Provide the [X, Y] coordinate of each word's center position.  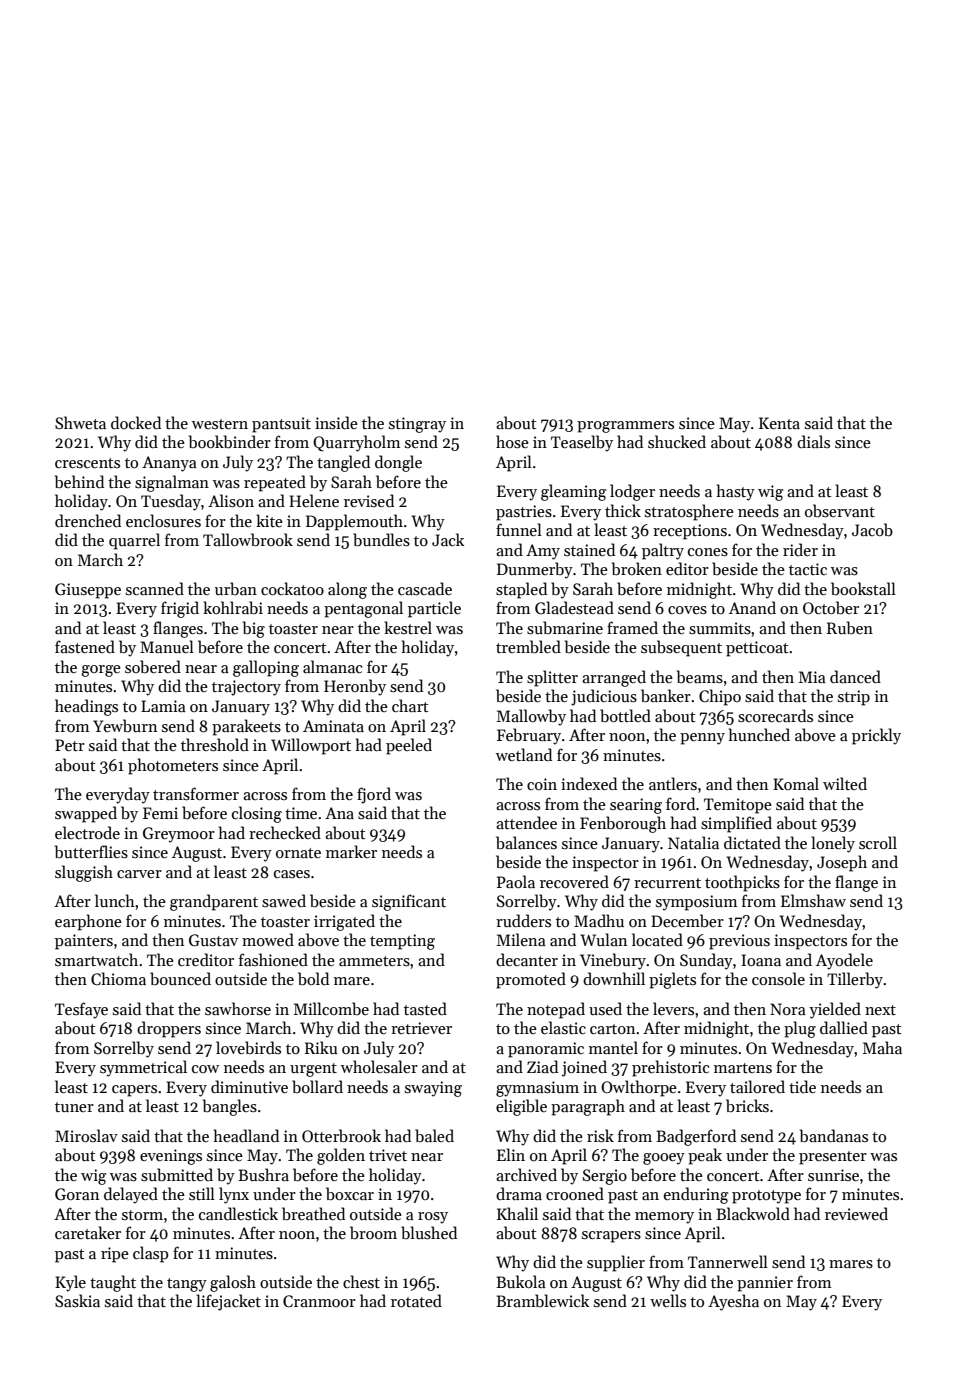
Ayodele [844, 961]
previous [739, 942]
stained [589, 549]
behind [79, 482]
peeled [409, 746]
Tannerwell [728, 1261]
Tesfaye [81, 1010]
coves [687, 610]
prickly [876, 736]
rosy [433, 1218]
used [605, 1008]
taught [113, 1283]
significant [409, 902]
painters [84, 942]
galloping [266, 668]
